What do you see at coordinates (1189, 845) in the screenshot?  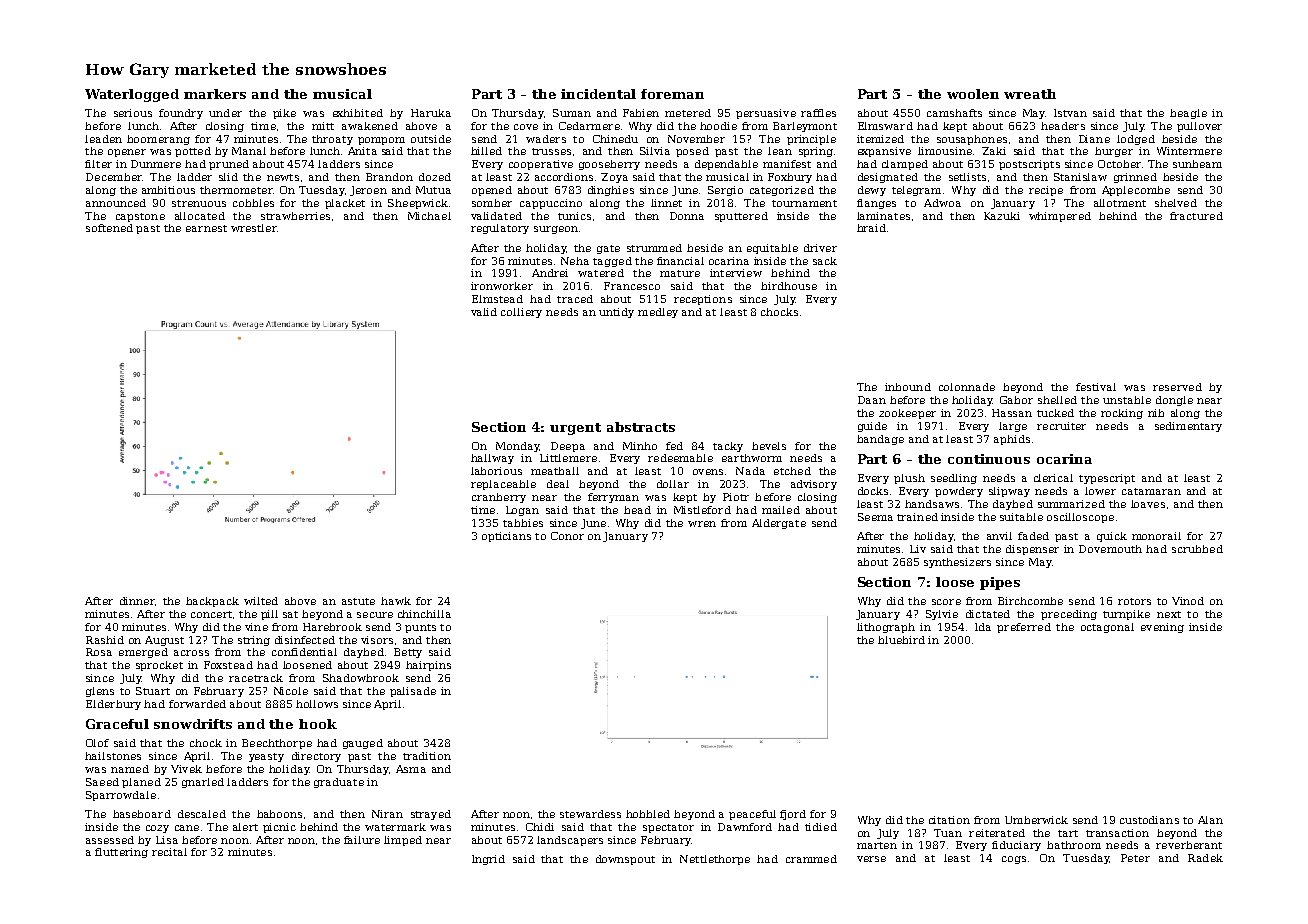 I see `reverberant` at bounding box center [1189, 845].
